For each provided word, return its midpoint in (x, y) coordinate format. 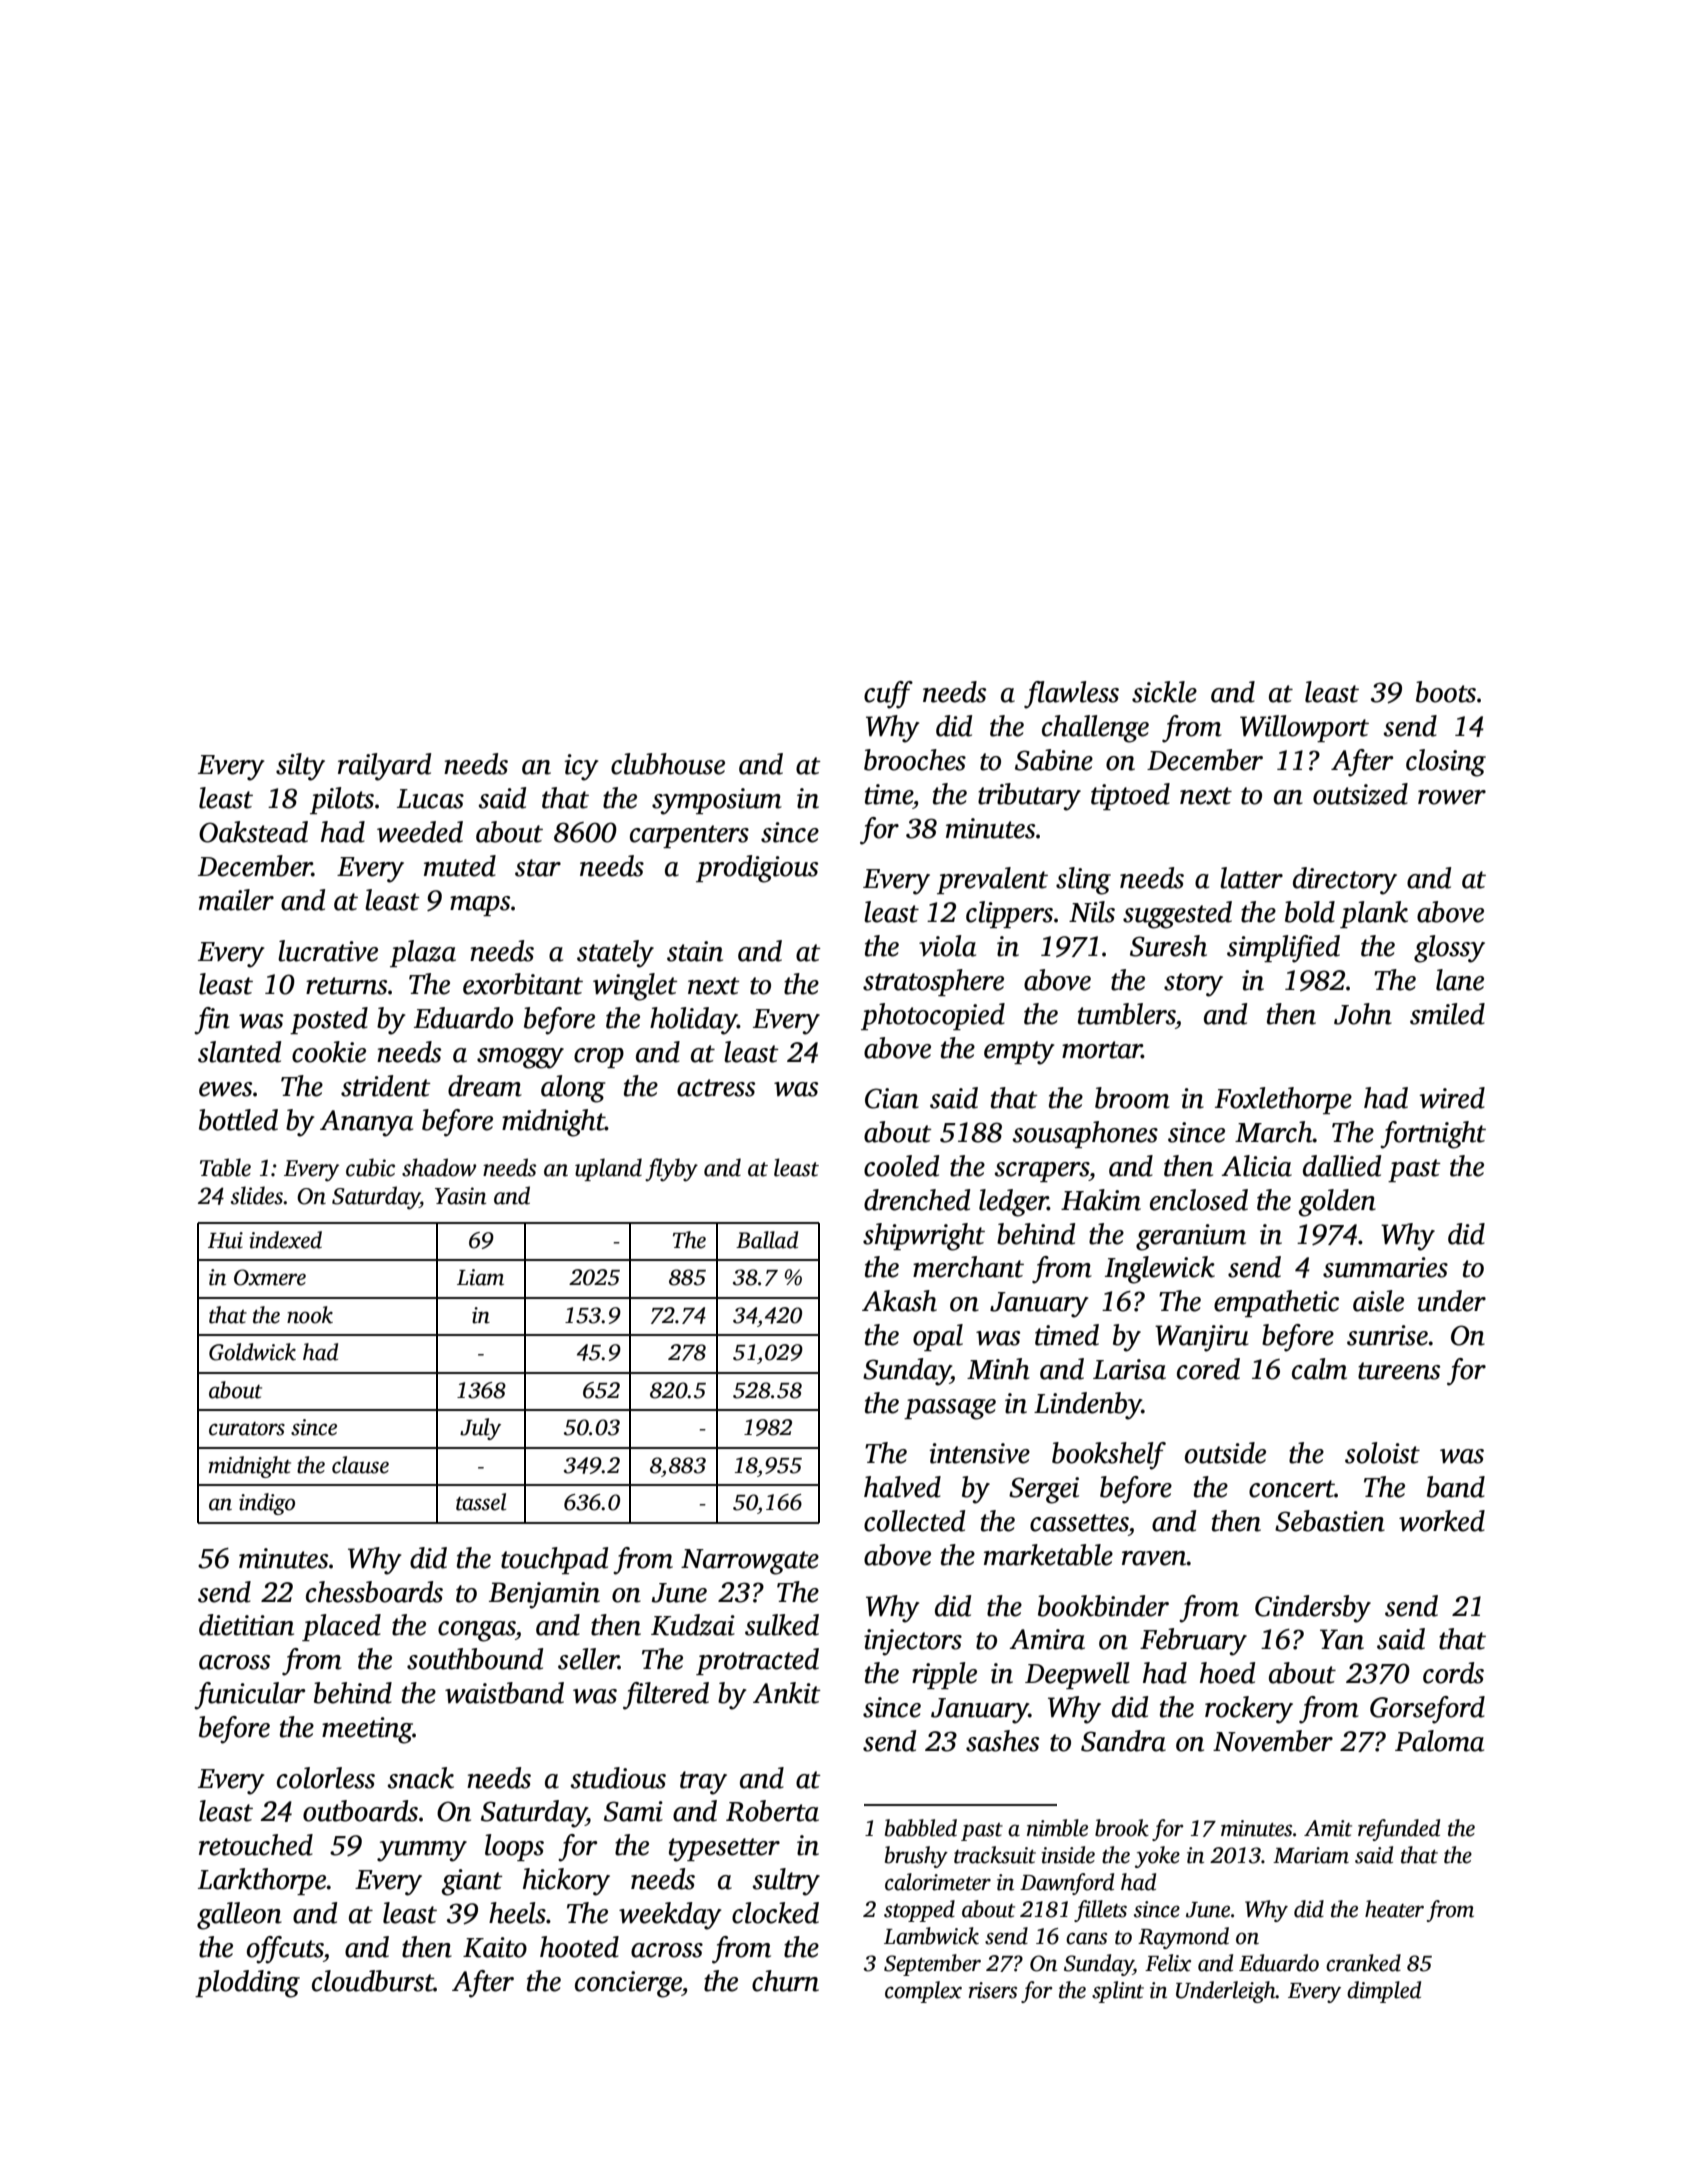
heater (1394, 1909)
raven (1154, 1558)
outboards (360, 1811)
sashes (1002, 1741)
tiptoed (1130, 796)
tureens (1399, 1371)
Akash (899, 1301)
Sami (633, 1811)
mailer (236, 900)
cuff (888, 695)
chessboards (374, 1592)
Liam (480, 1277)
